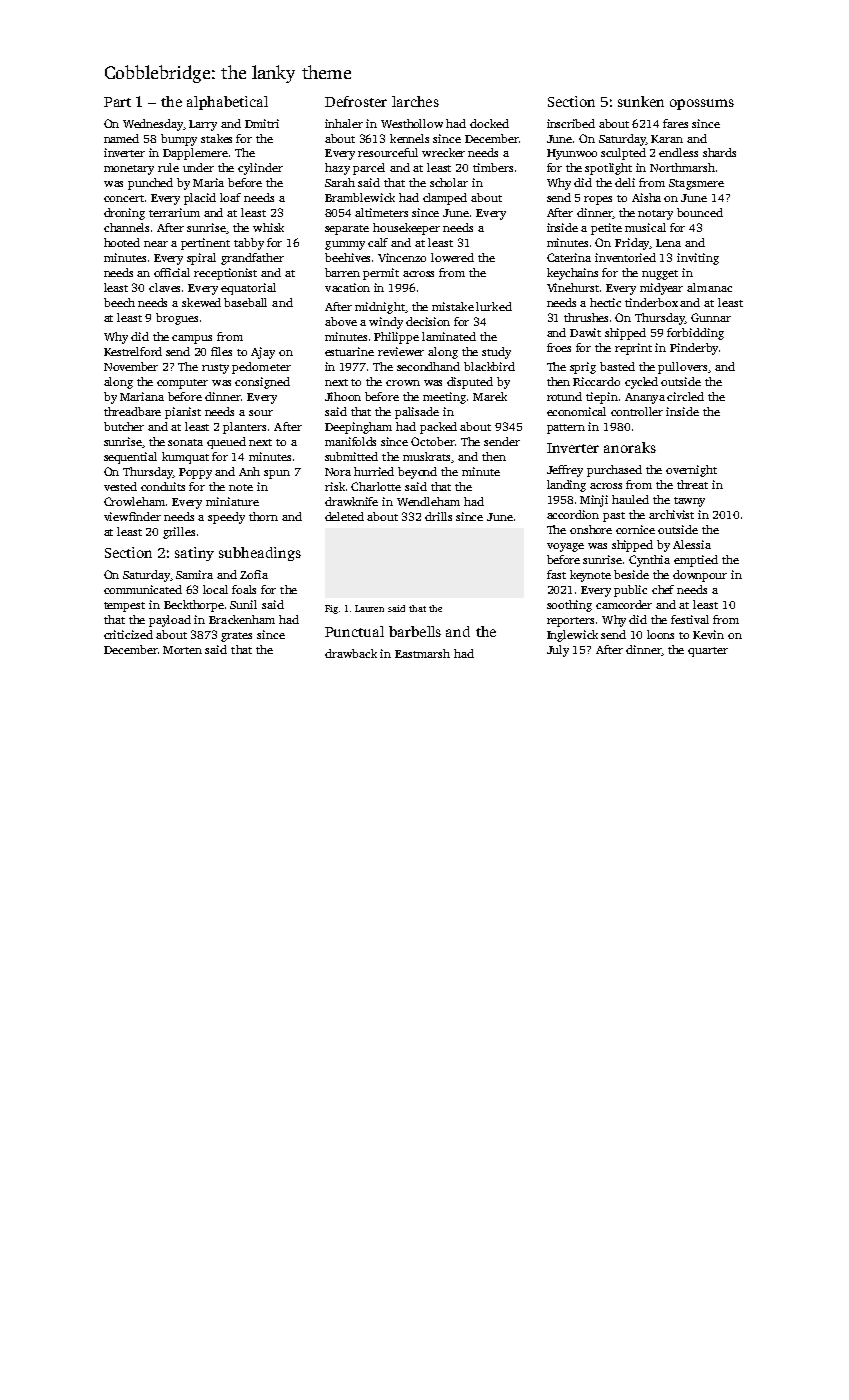 The width and height of the screenshot is (849, 1400). Describe the element at coordinates (445, 199) in the screenshot. I see `clamped` at that location.
